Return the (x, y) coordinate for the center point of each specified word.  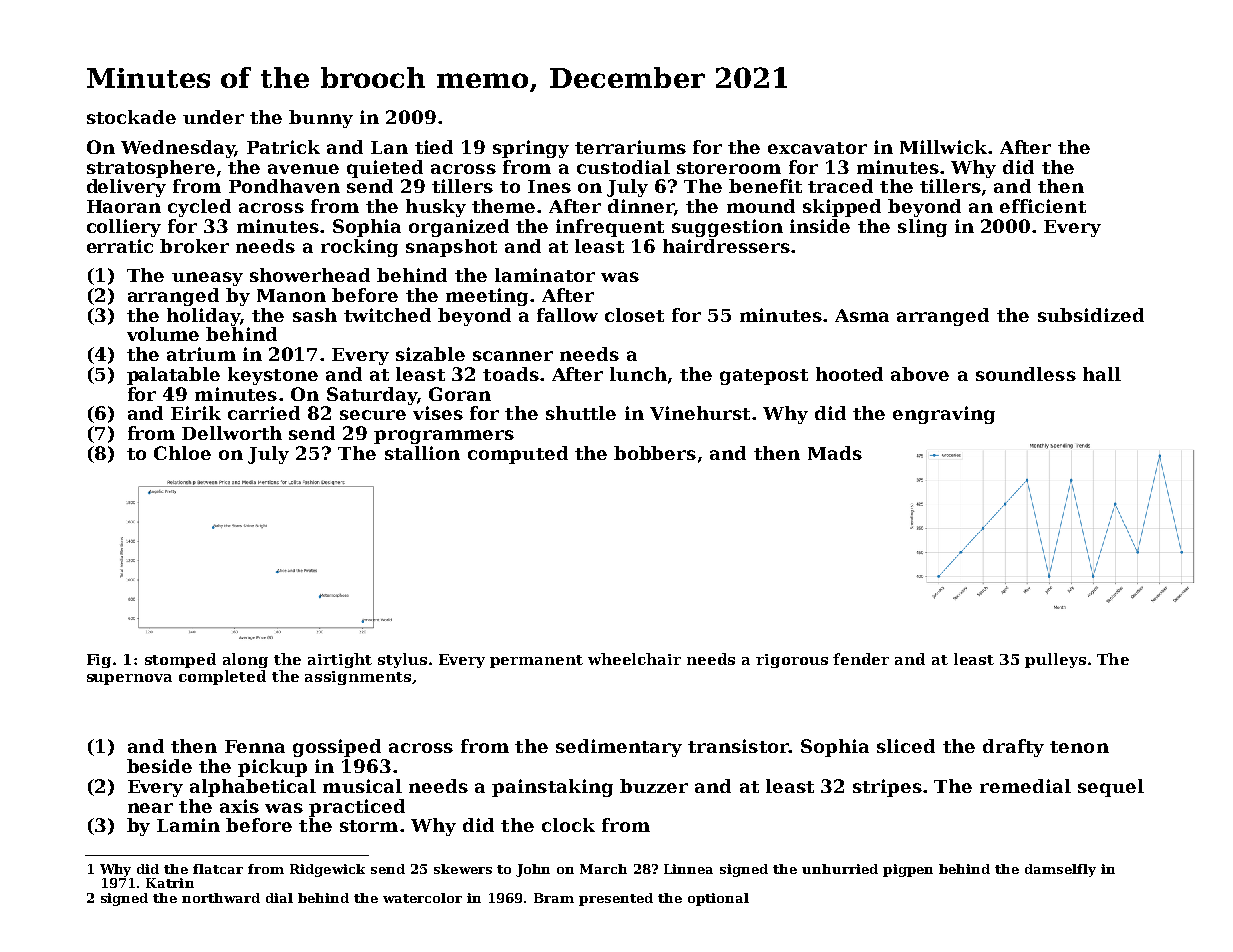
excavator (817, 148)
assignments (358, 678)
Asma (862, 315)
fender (861, 659)
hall (1102, 374)
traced (840, 186)
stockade (131, 117)
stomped (180, 660)
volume (163, 334)
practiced (357, 808)
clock (568, 825)
